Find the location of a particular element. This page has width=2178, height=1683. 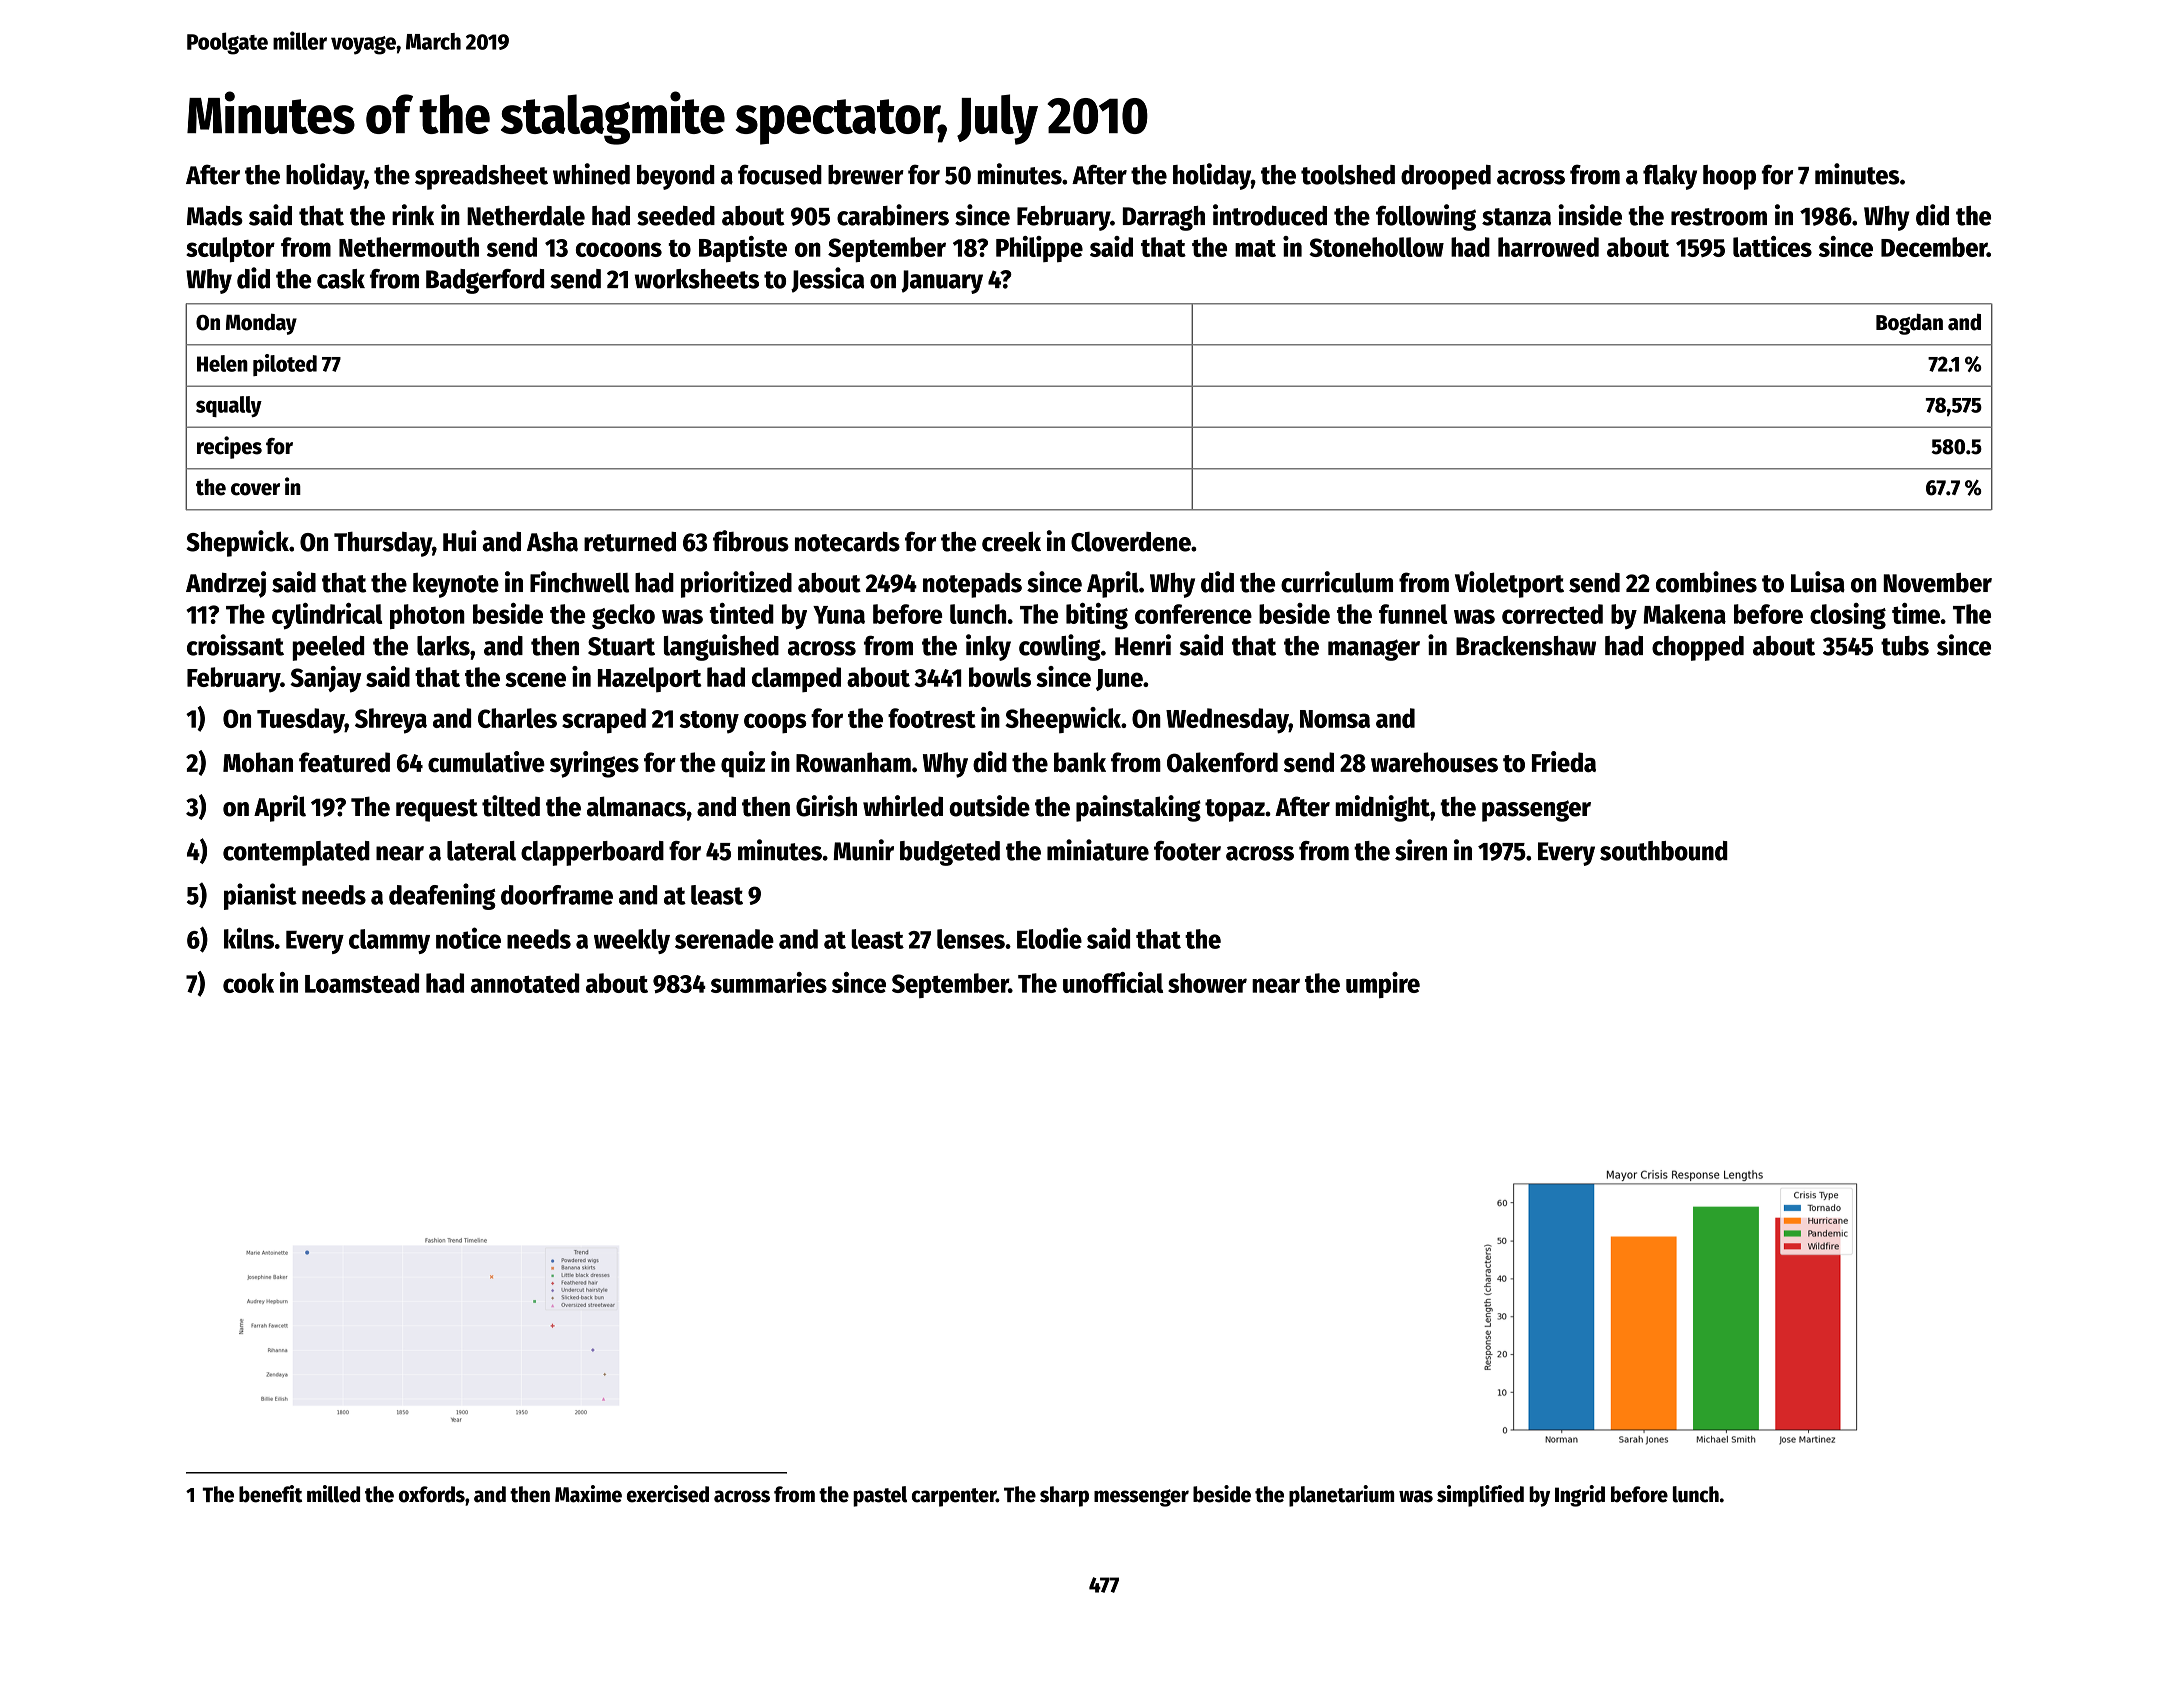

Jessica is located at coordinates (827, 280).
